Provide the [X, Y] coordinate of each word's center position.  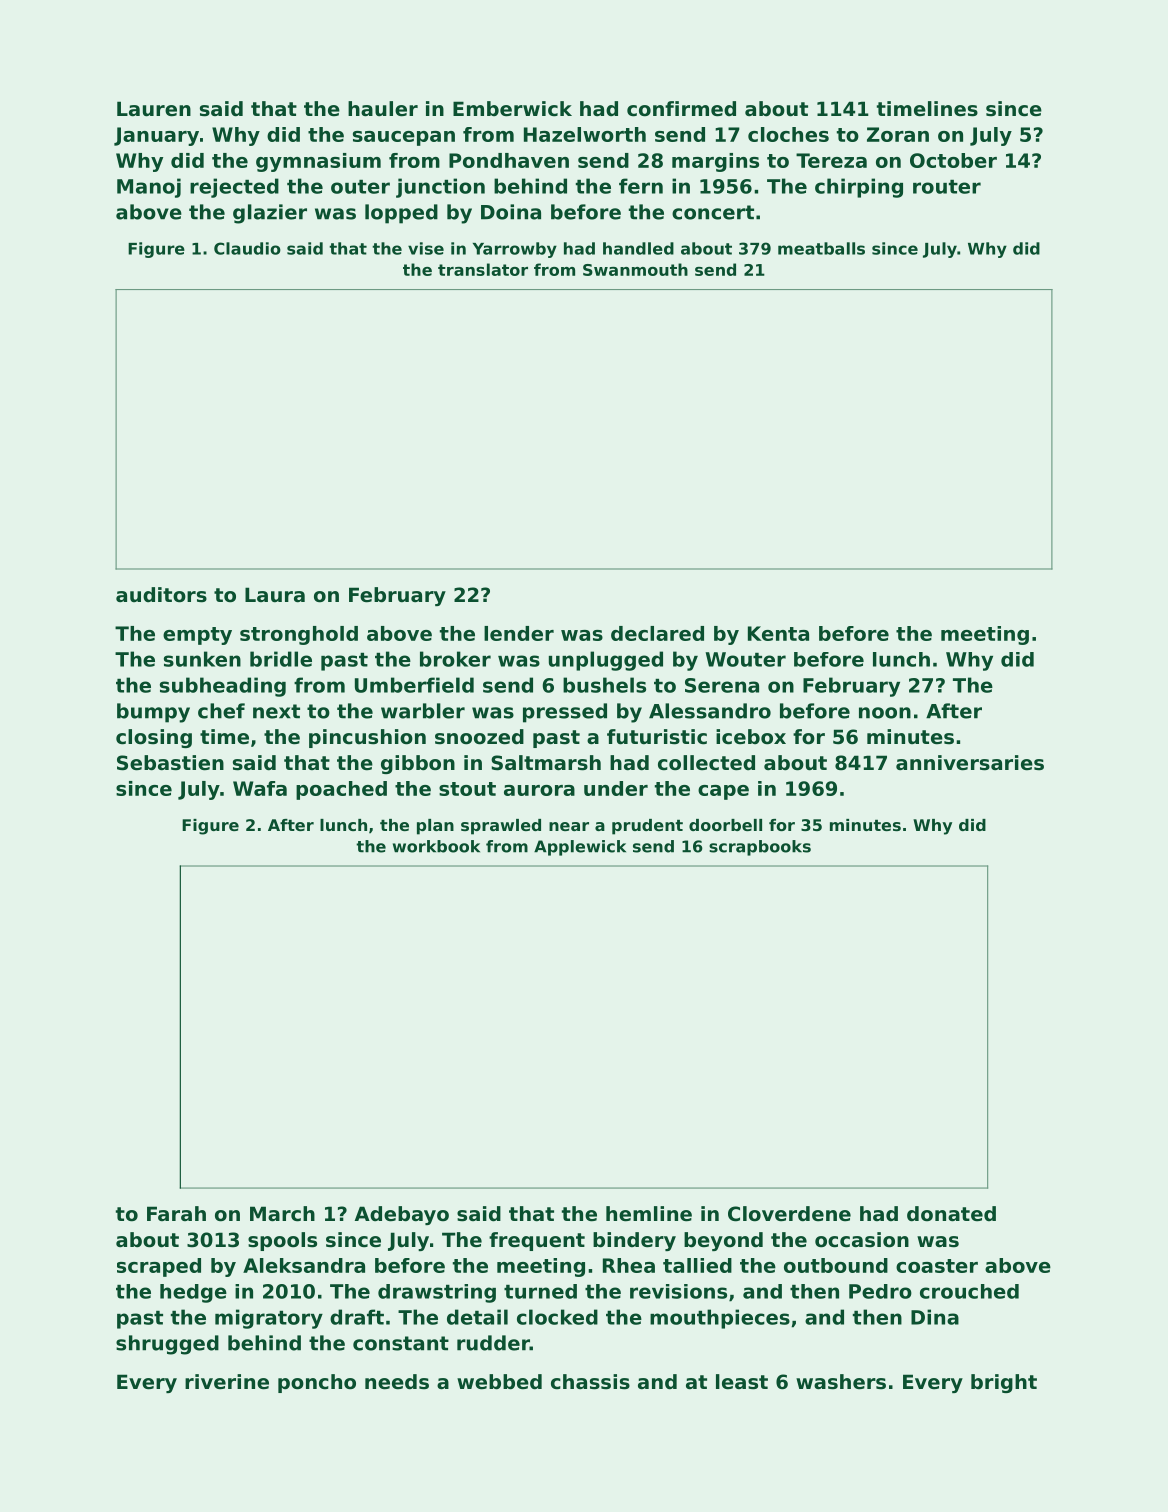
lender [519, 633]
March [282, 1214]
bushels [604, 685]
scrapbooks [760, 848]
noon [885, 713]
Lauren [154, 109]
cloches [788, 134]
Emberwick [512, 109]
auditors [161, 595]
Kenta [778, 633]
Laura [275, 595]
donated [951, 1214]
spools [282, 1241]
